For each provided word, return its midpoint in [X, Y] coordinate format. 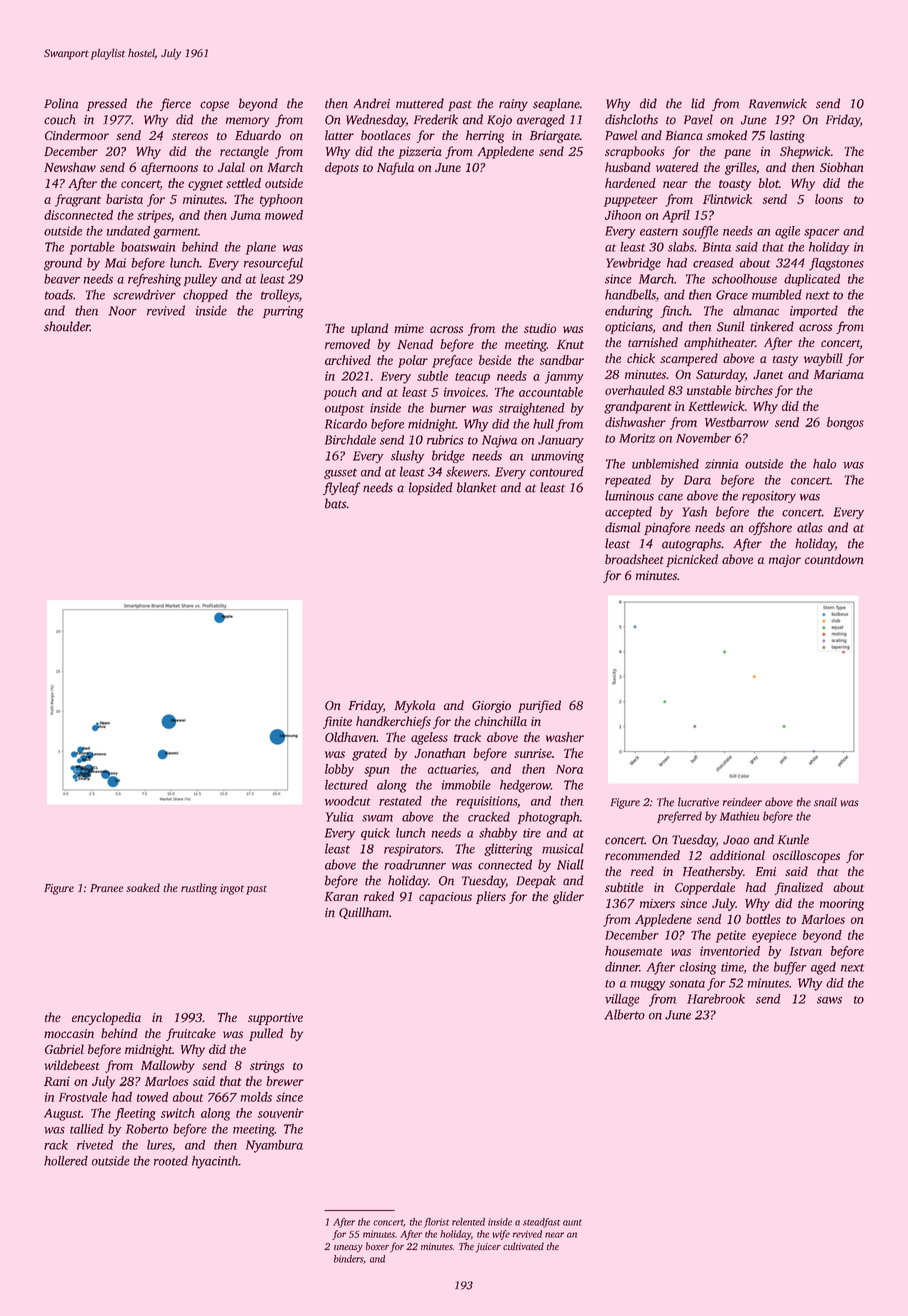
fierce [175, 104]
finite [337, 722]
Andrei [371, 103]
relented [468, 1222]
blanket [477, 487]
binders [348, 1259]
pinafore [667, 528]
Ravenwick [778, 103]
